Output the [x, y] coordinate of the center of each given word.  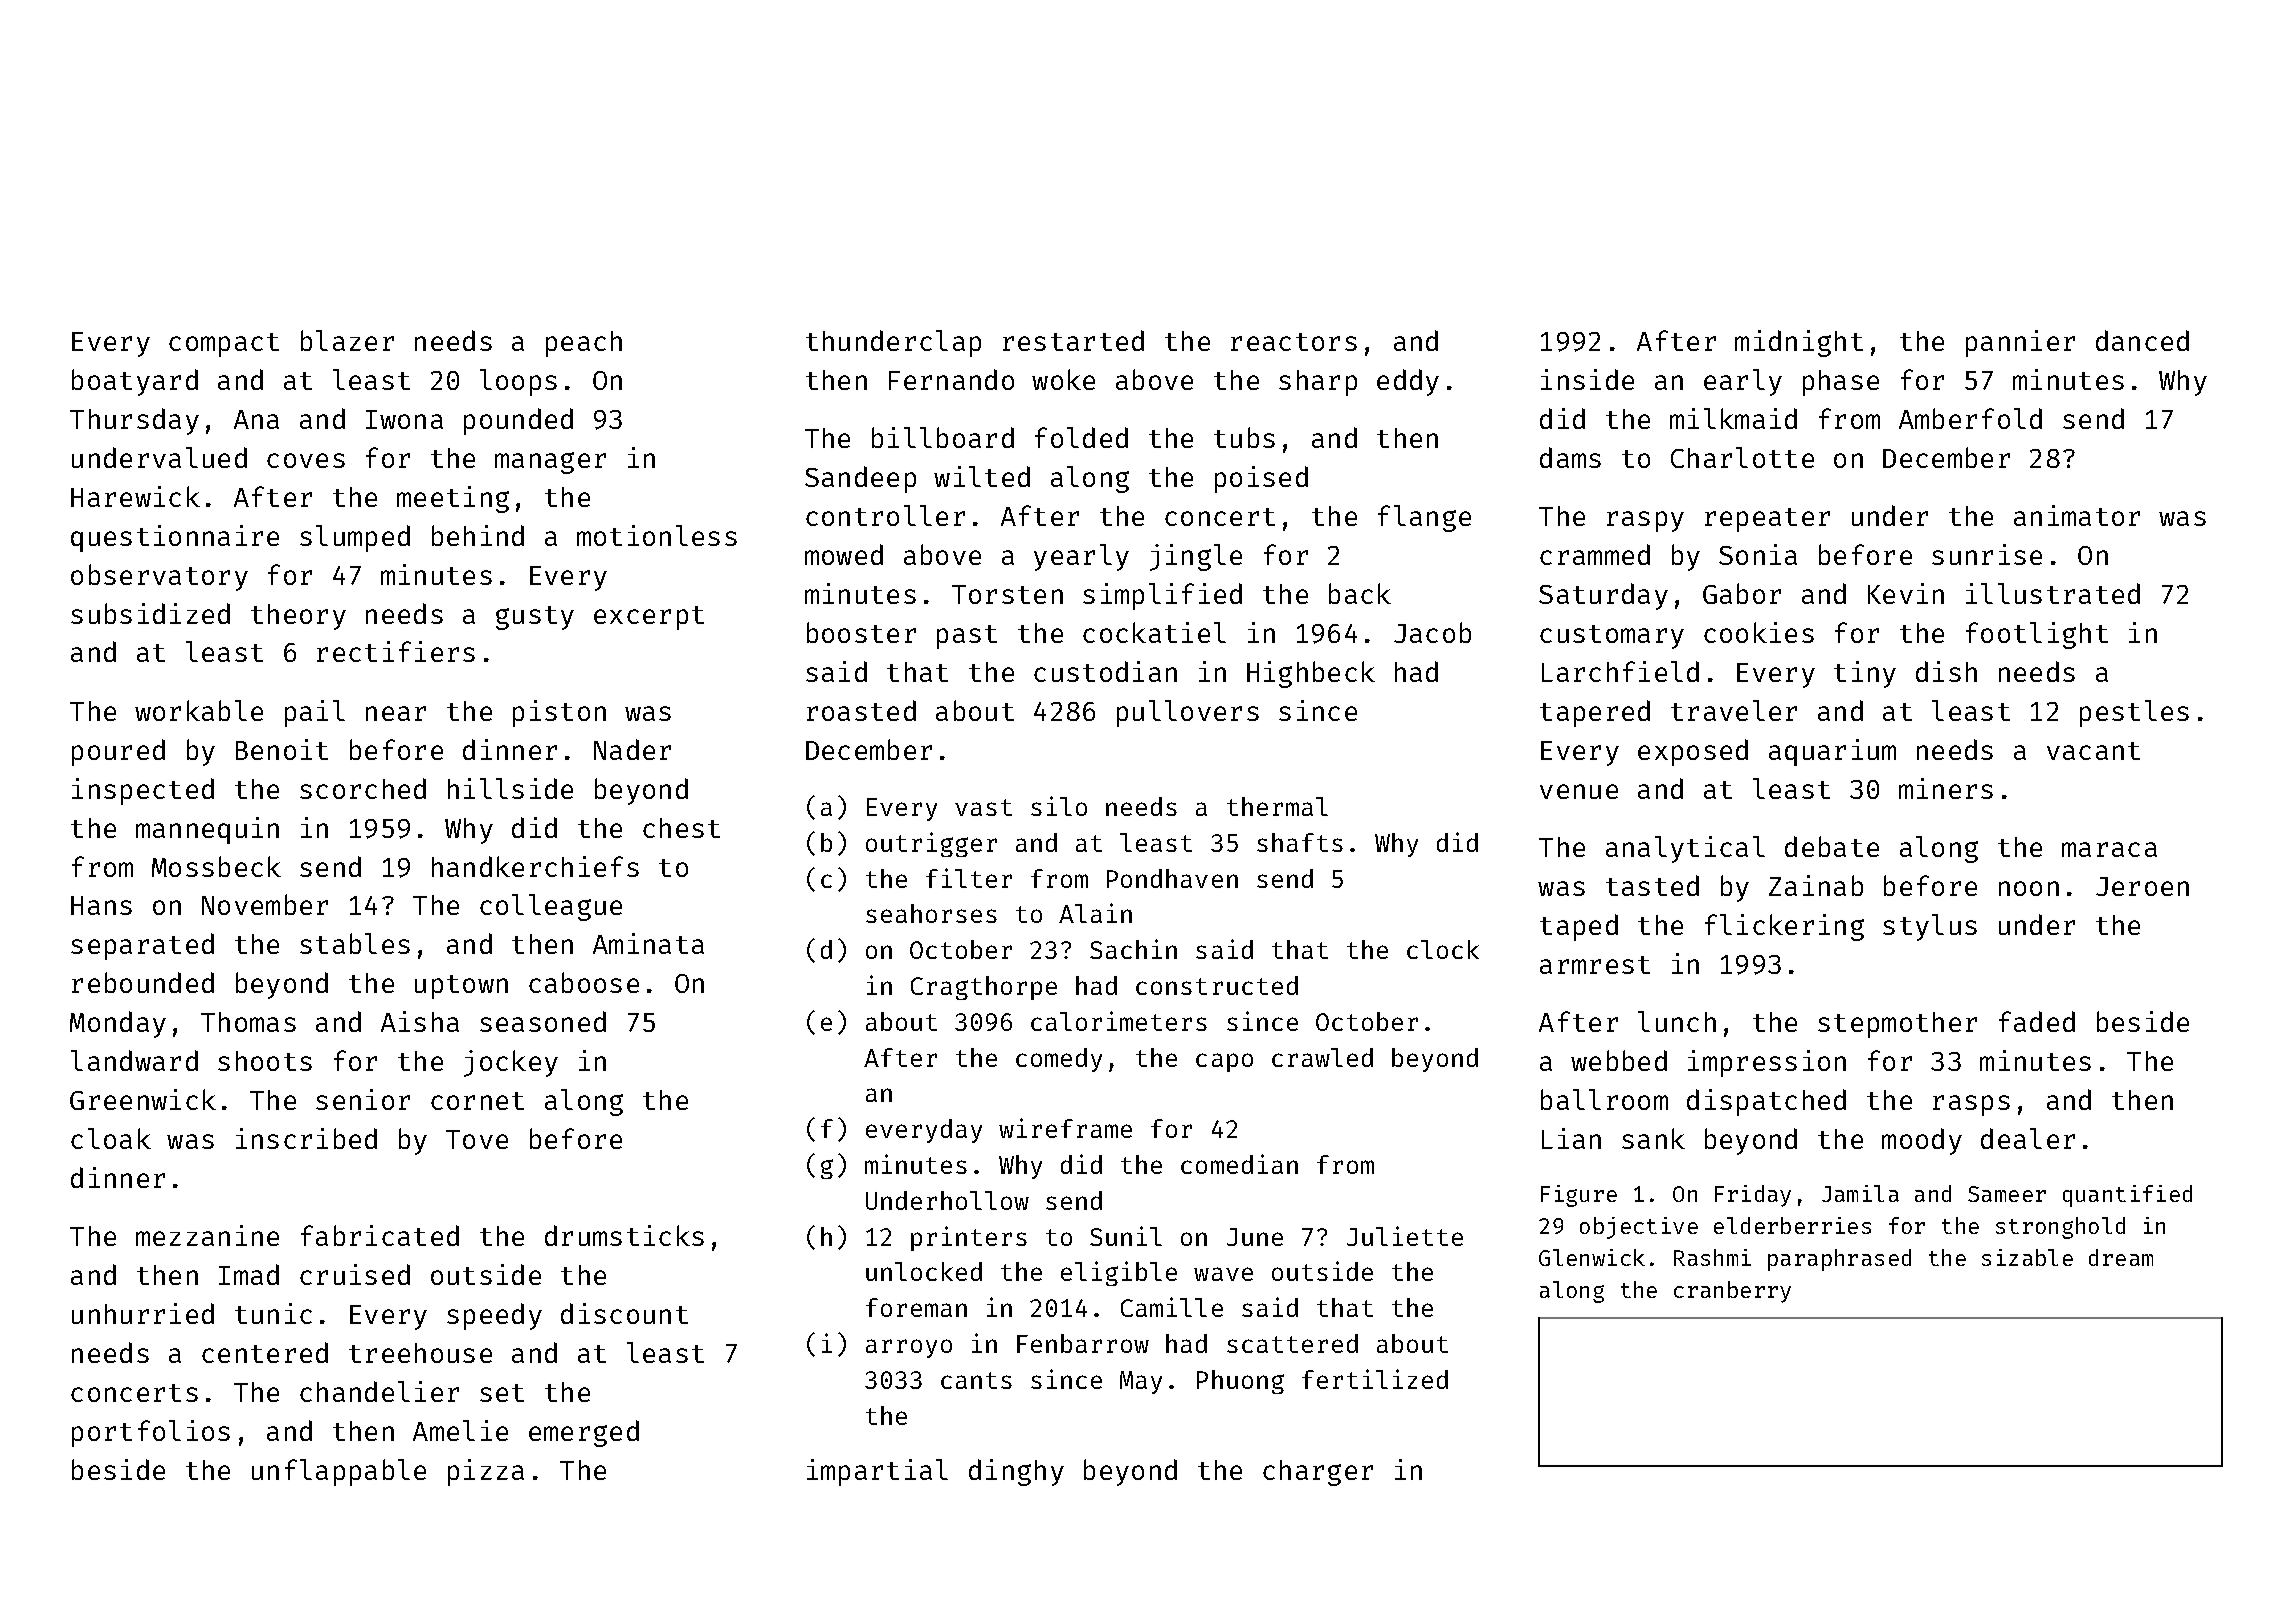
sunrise [1987, 554]
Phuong [1240, 1382]
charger [1318, 1473]
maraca [2109, 849]
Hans [101, 905]
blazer [347, 340]
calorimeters [1119, 1021]
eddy [1408, 382]
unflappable [339, 1472]
